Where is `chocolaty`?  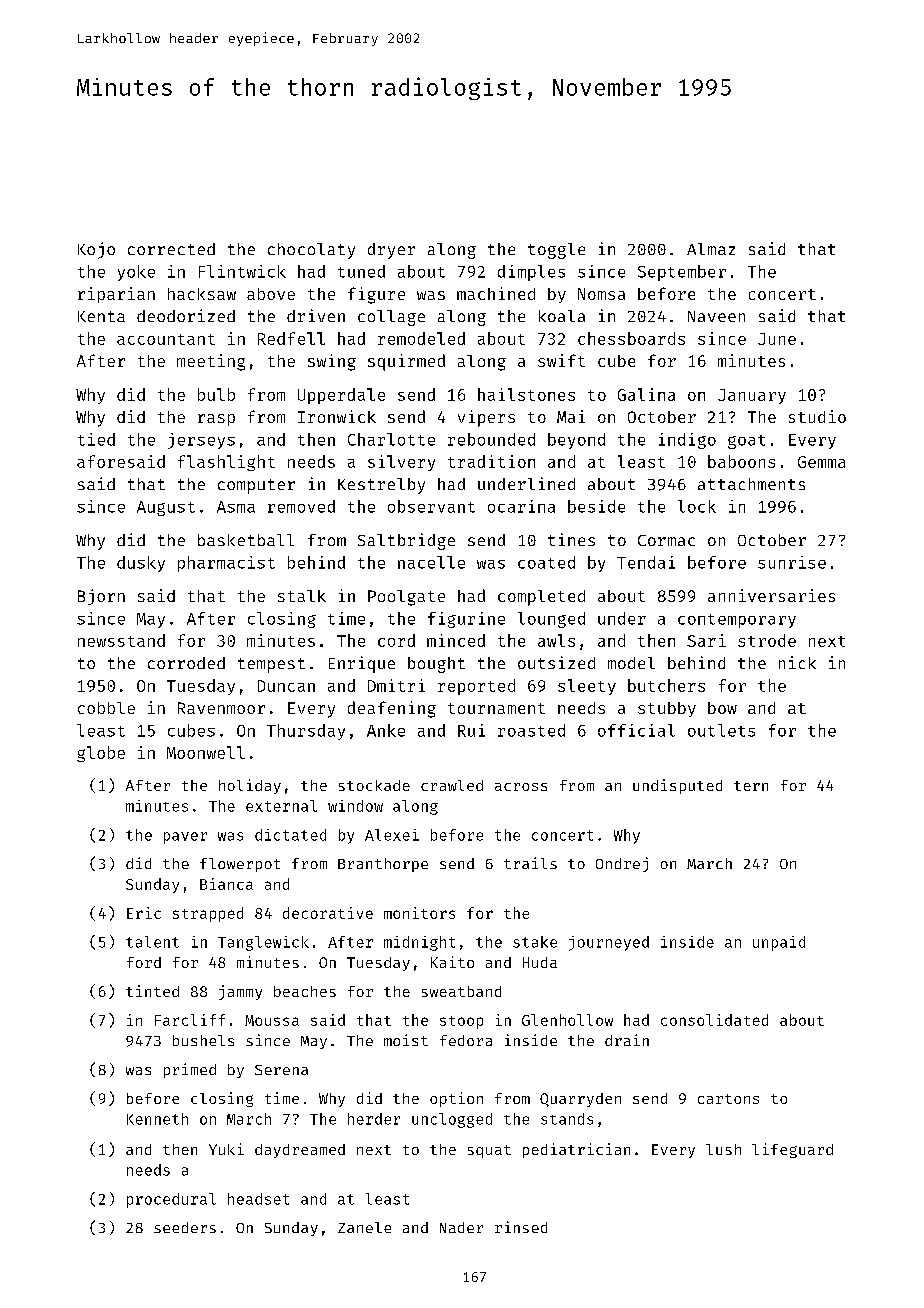
chocolaty is located at coordinates (311, 251).
